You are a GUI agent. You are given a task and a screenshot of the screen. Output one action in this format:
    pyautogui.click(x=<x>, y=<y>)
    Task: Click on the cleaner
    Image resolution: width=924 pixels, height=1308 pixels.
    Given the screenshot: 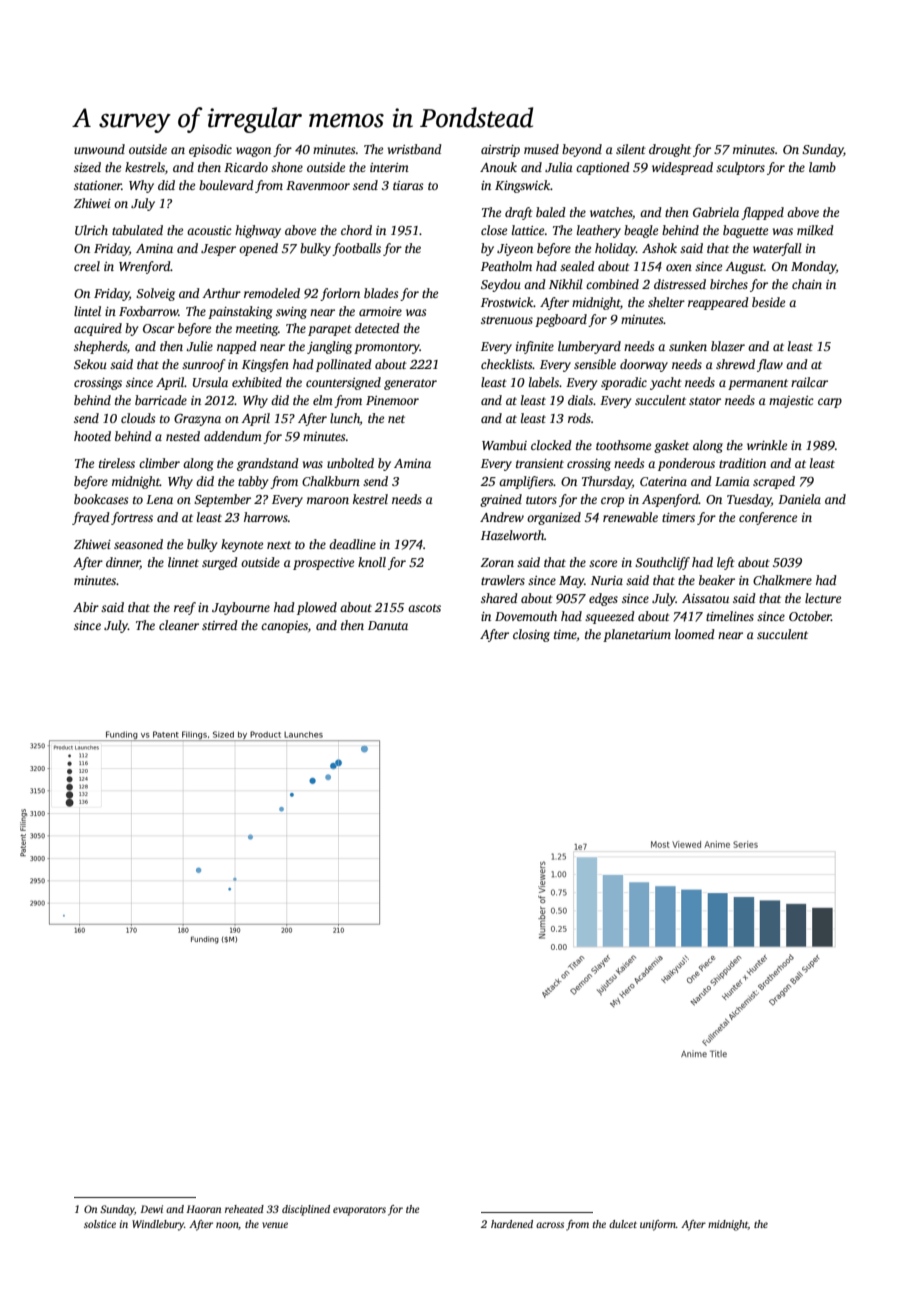 What is the action you would take?
    pyautogui.click(x=179, y=625)
